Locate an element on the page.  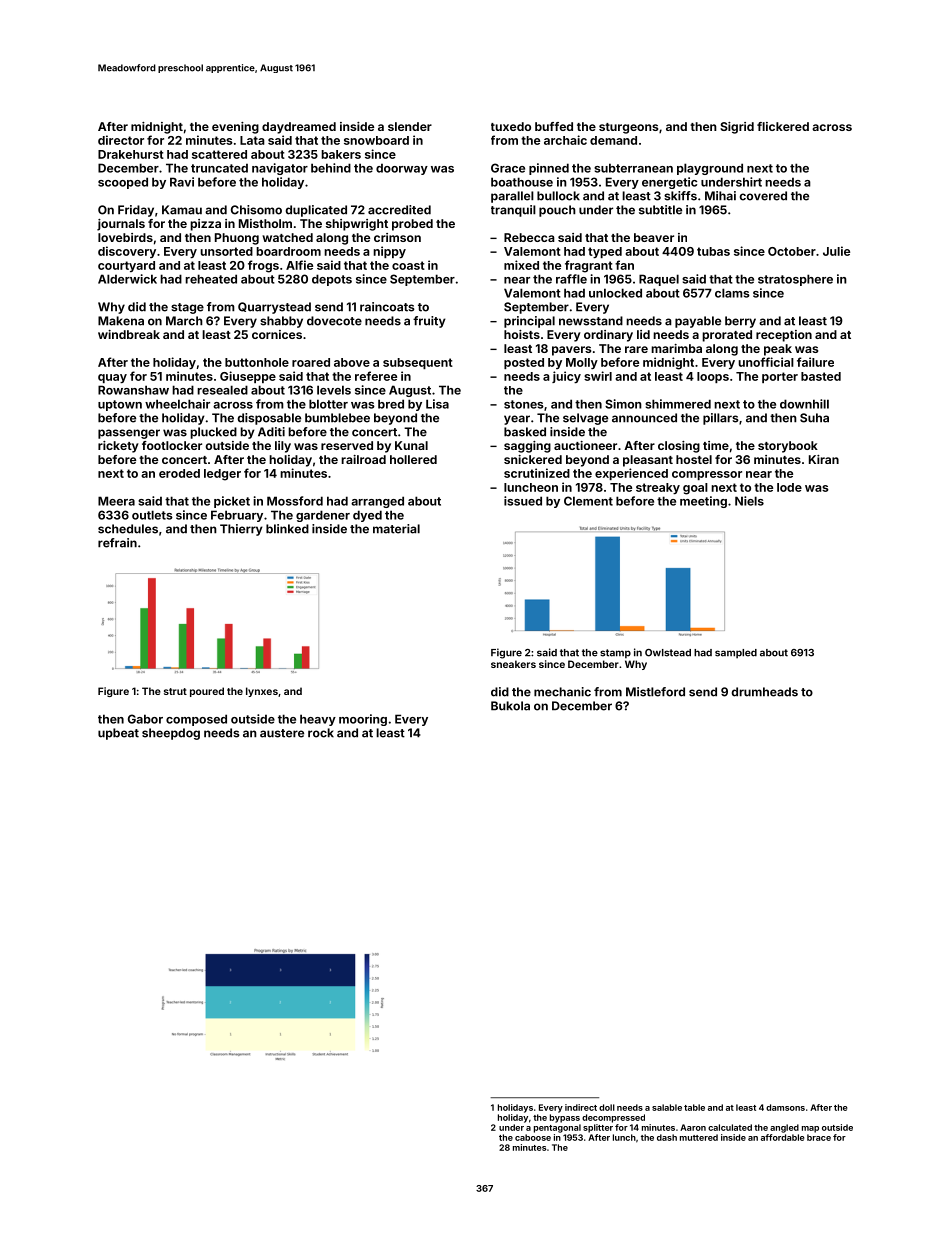
sneakers is located at coordinates (513, 664).
